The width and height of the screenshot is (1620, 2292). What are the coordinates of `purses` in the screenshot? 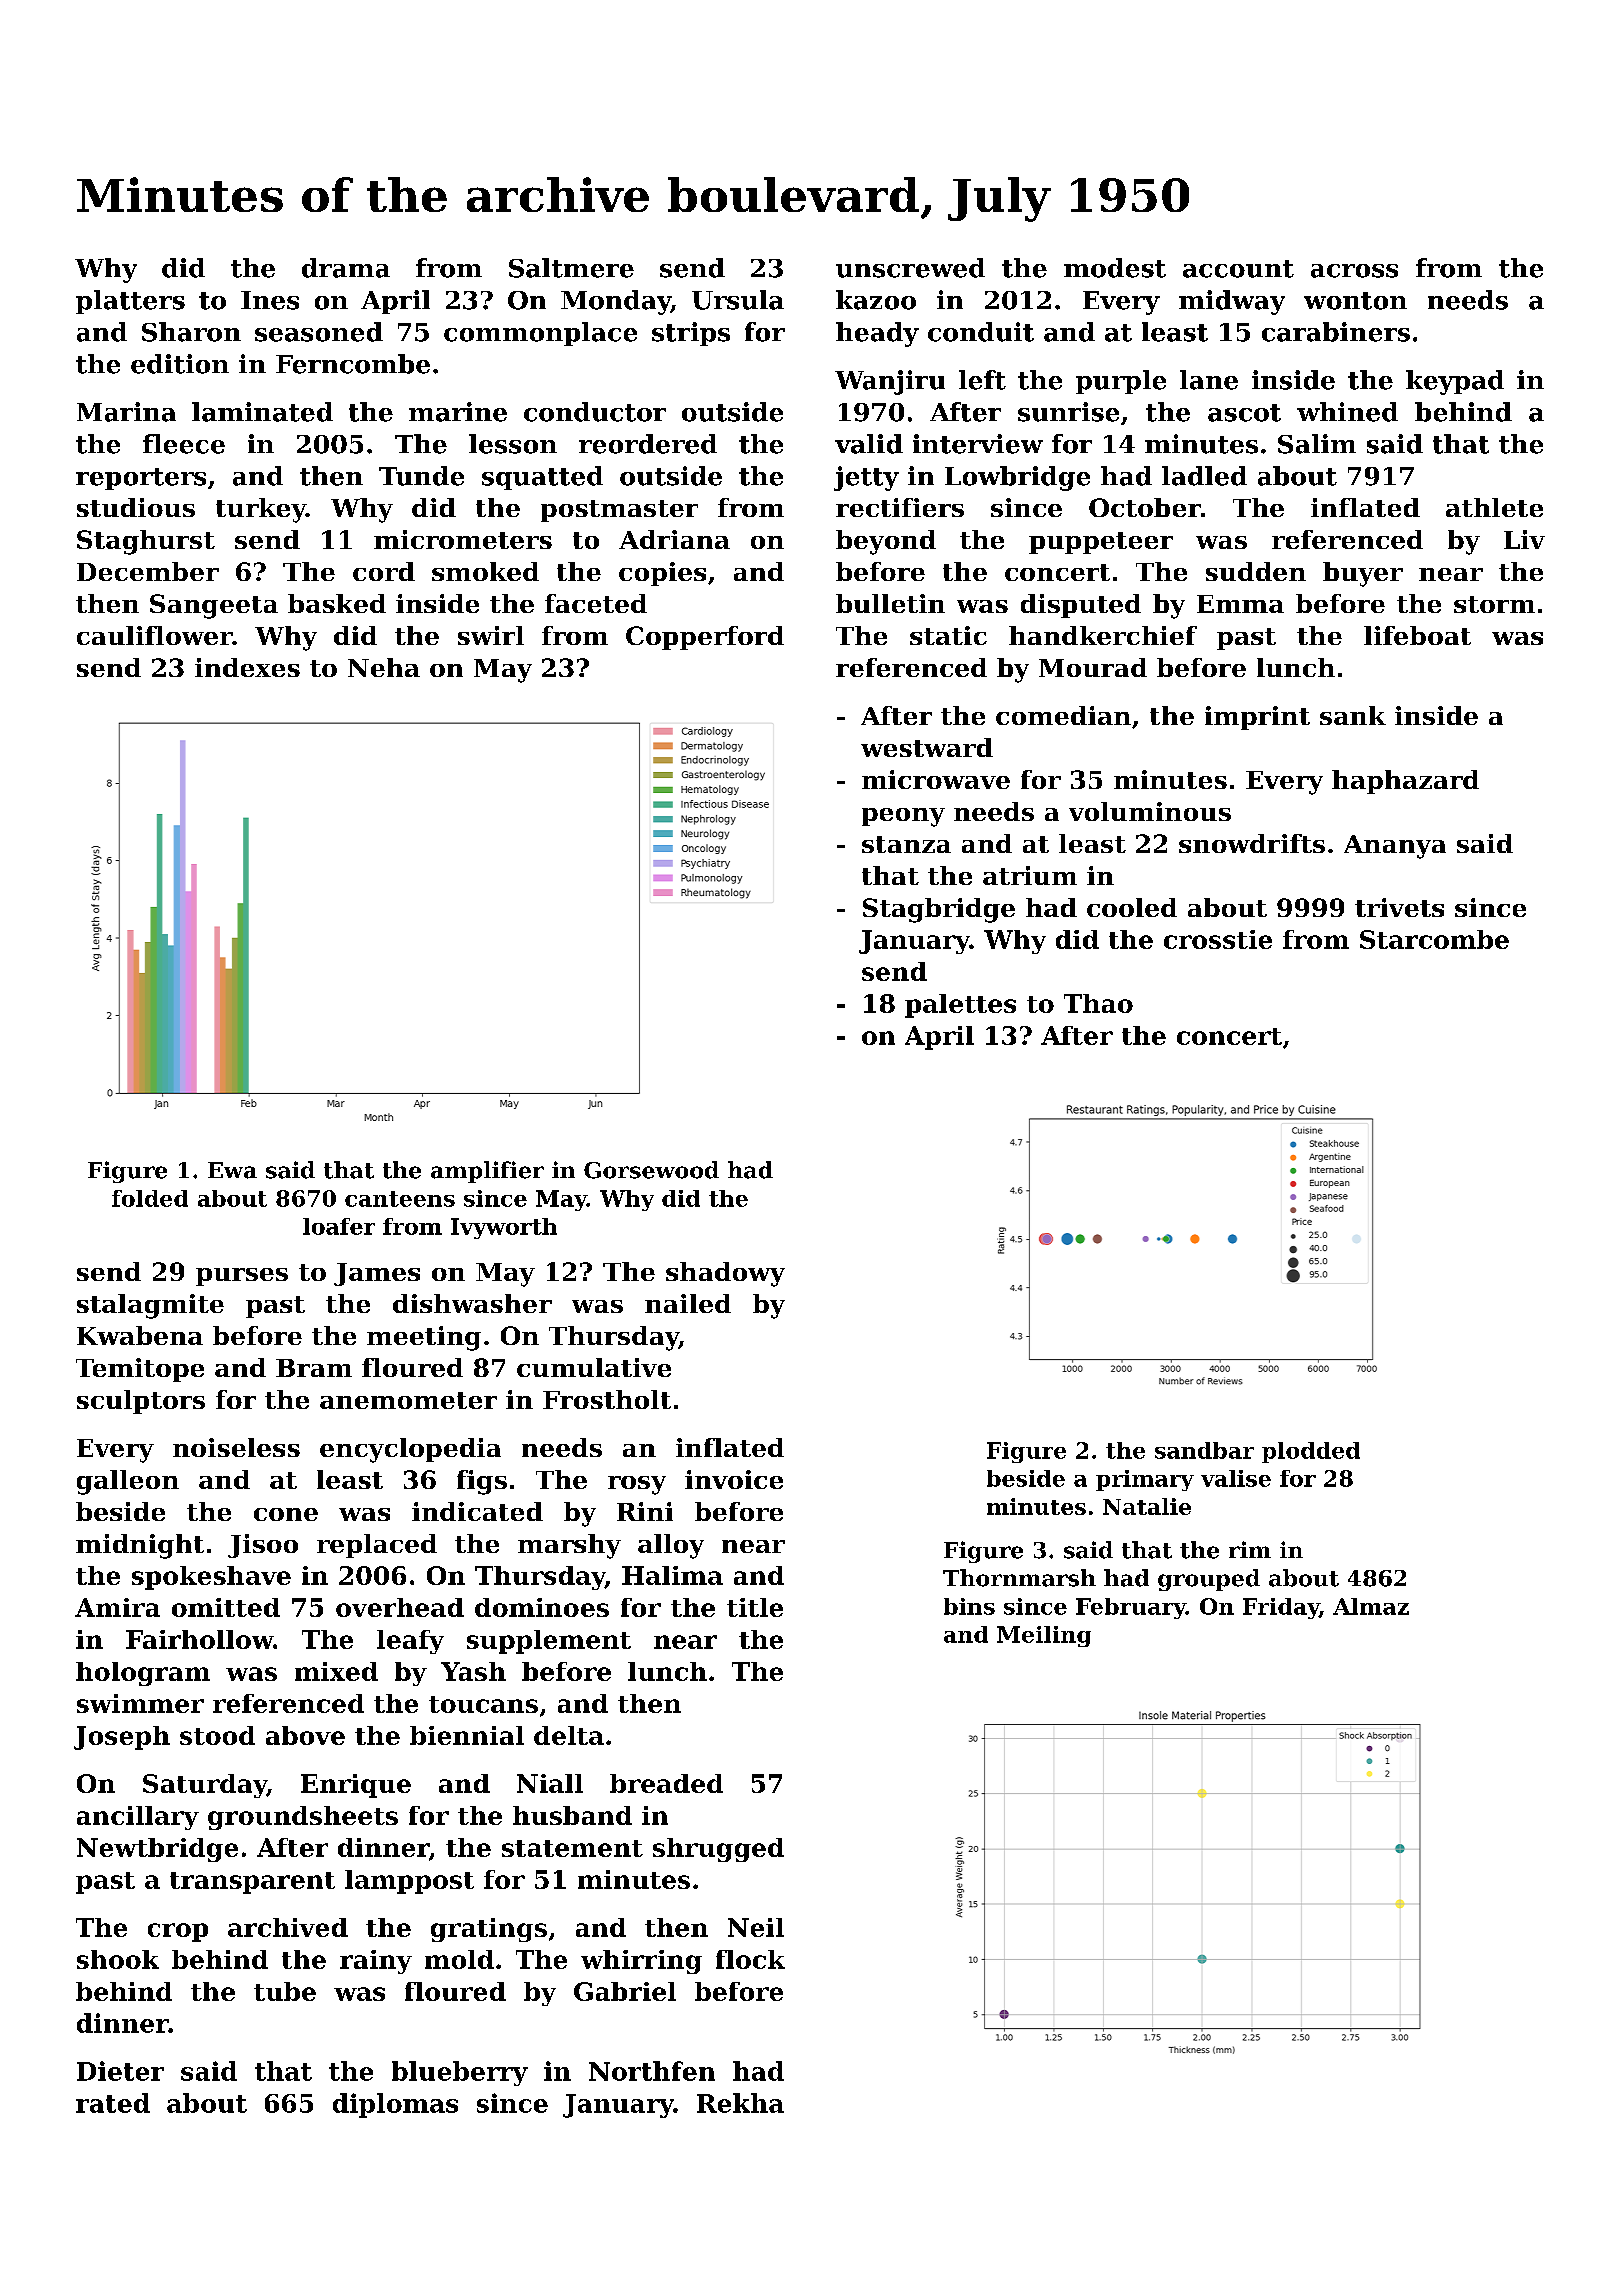 It's located at (242, 1277).
